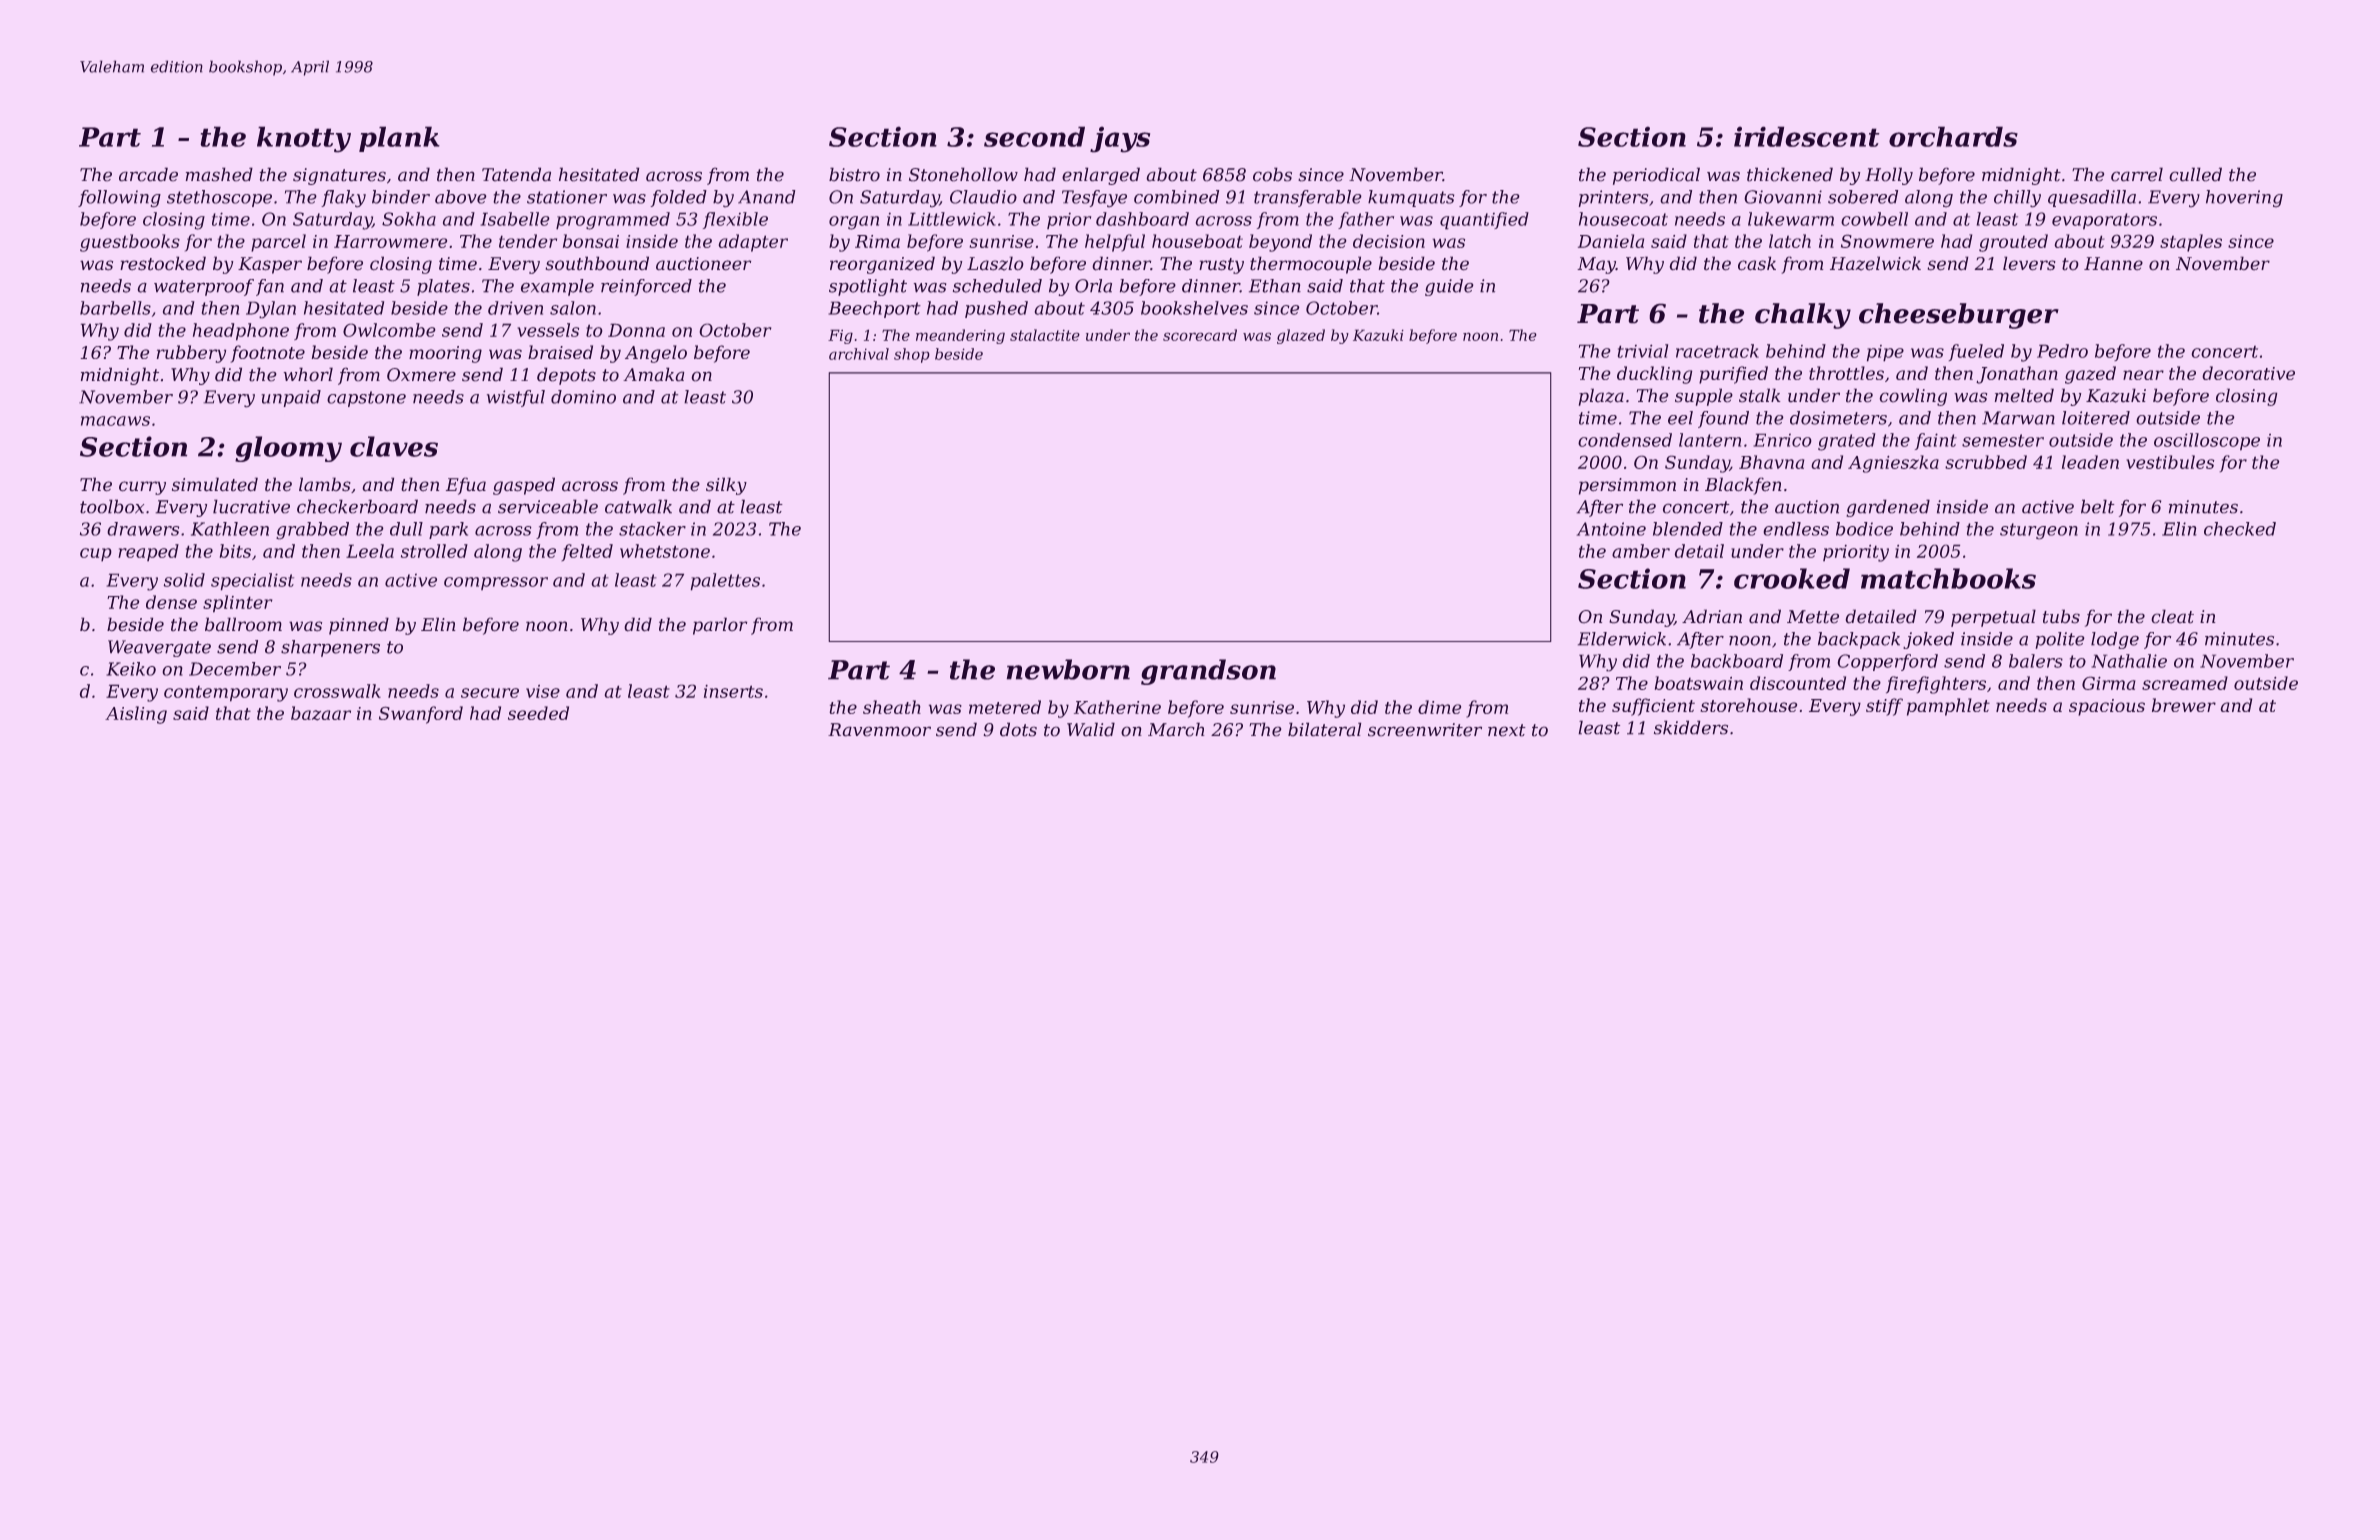 This screenshot has width=2380, height=1540. What do you see at coordinates (163, 263) in the screenshot?
I see `restocked` at bounding box center [163, 263].
